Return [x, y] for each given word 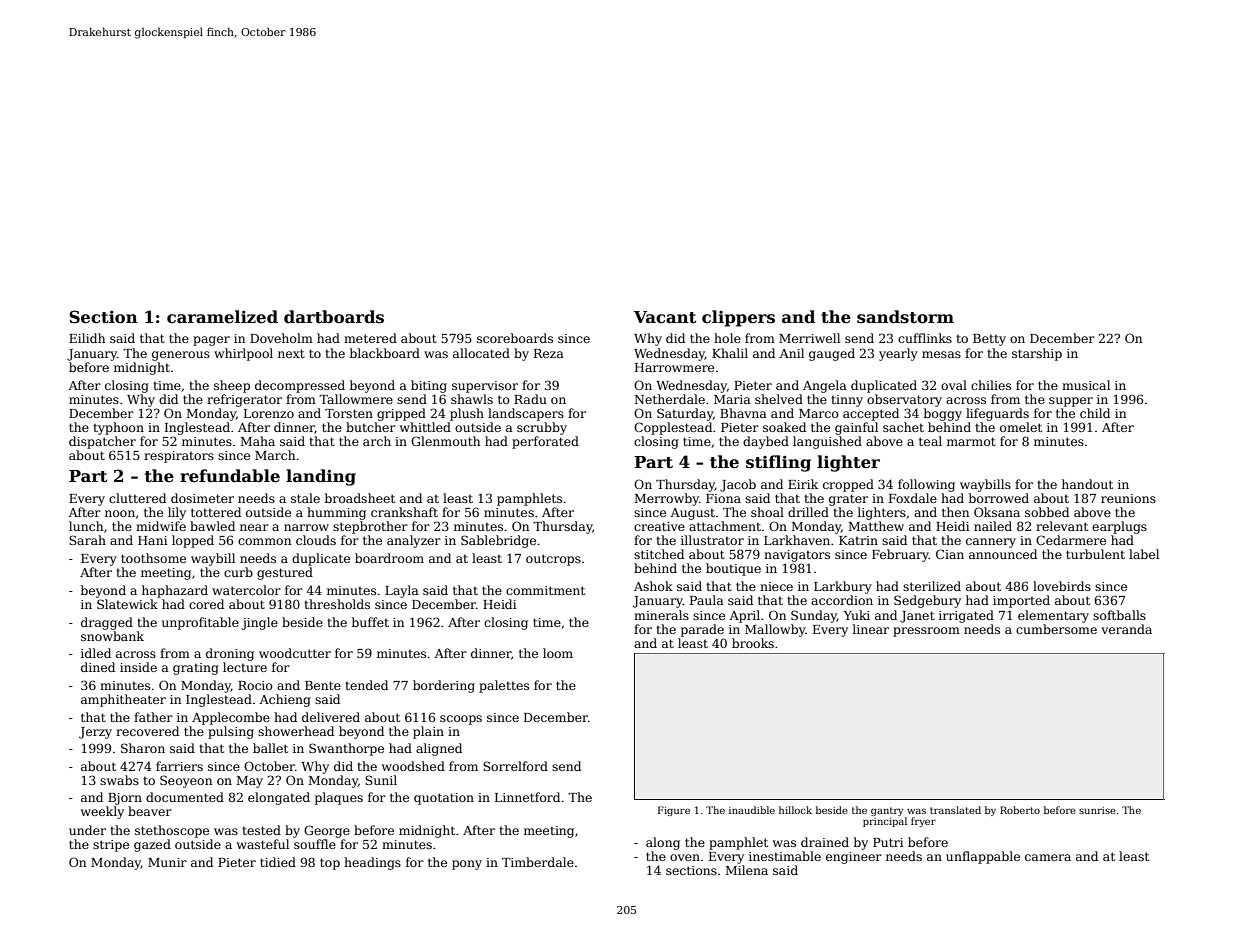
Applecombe [231, 718]
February [900, 555]
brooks [753, 643]
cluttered [137, 498]
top [330, 864]
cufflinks [925, 338]
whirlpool [243, 354]
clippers [738, 318]
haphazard [175, 591]
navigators [797, 556]
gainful [856, 428]
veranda [1126, 629]
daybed [766, 442]
